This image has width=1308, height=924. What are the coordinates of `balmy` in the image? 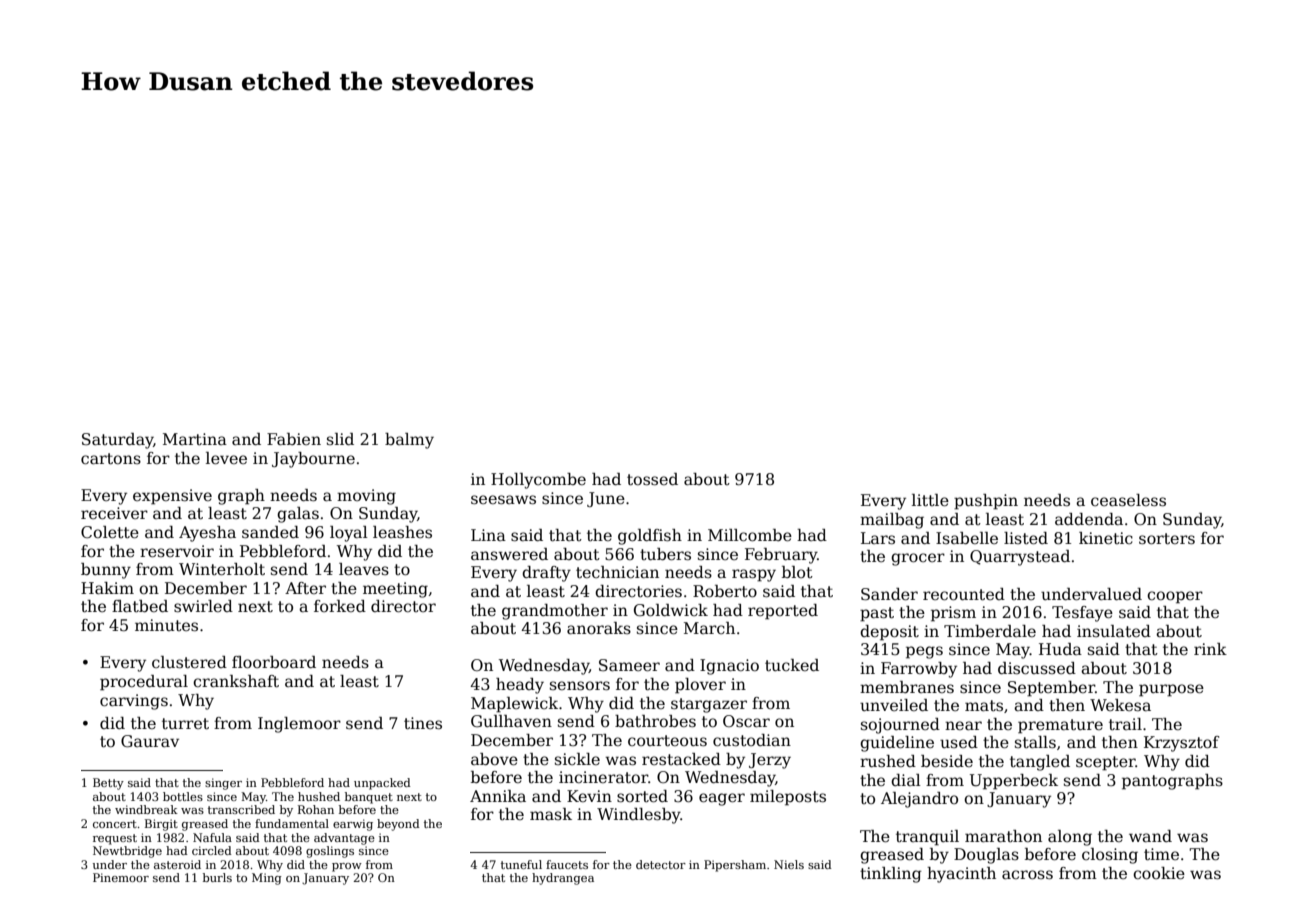 It's located at (409, 441).
